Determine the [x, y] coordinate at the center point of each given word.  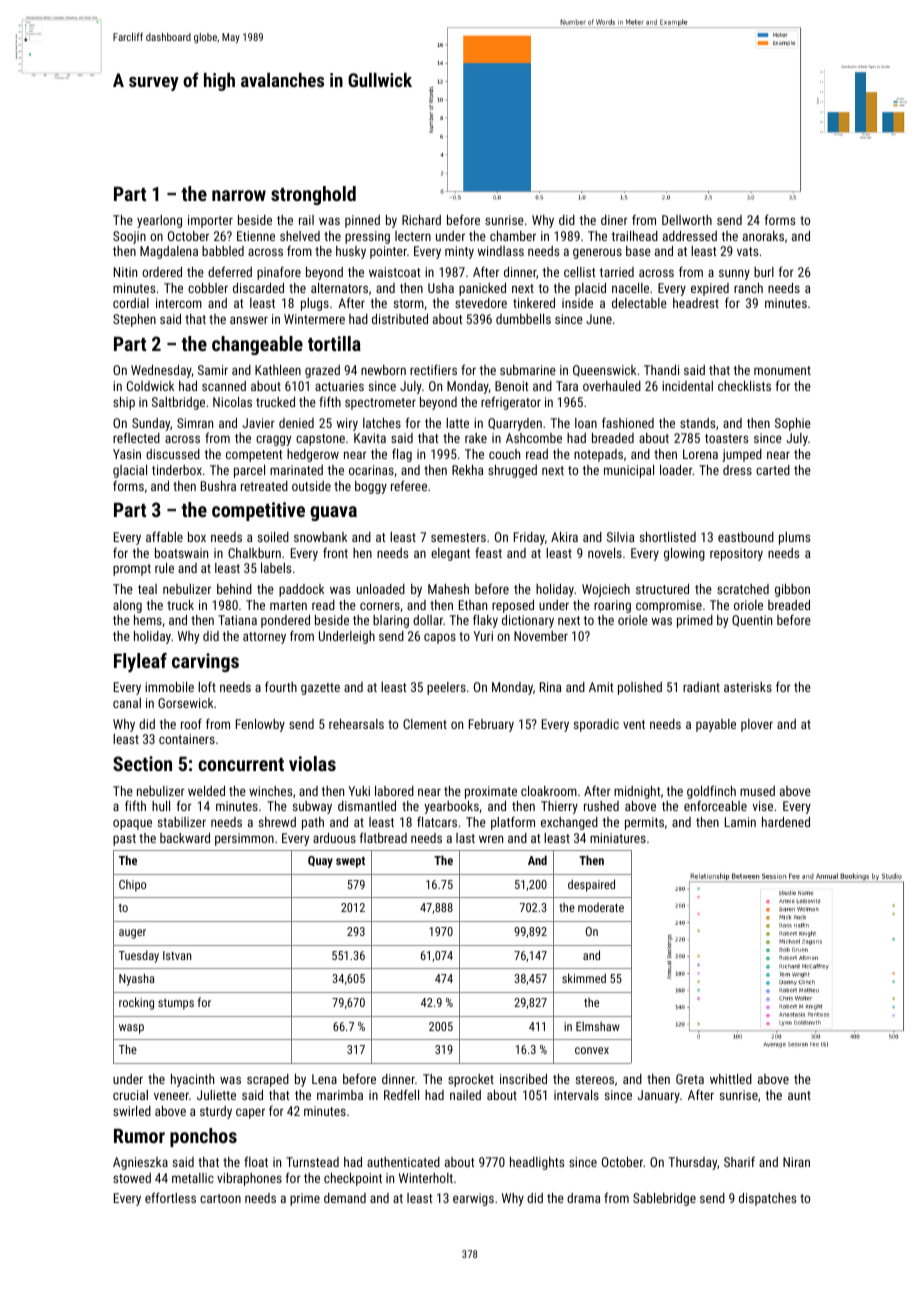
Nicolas [232, 402]
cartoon [220, 1198]
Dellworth [687, 220]
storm [409, 303]
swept [350, 862]
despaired [591, 885]
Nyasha [136, 979]
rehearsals [356, 724]
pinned [362, 221]
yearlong [159, 221]
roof [191, 723]
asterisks [748, 687]
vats [747, 251]
